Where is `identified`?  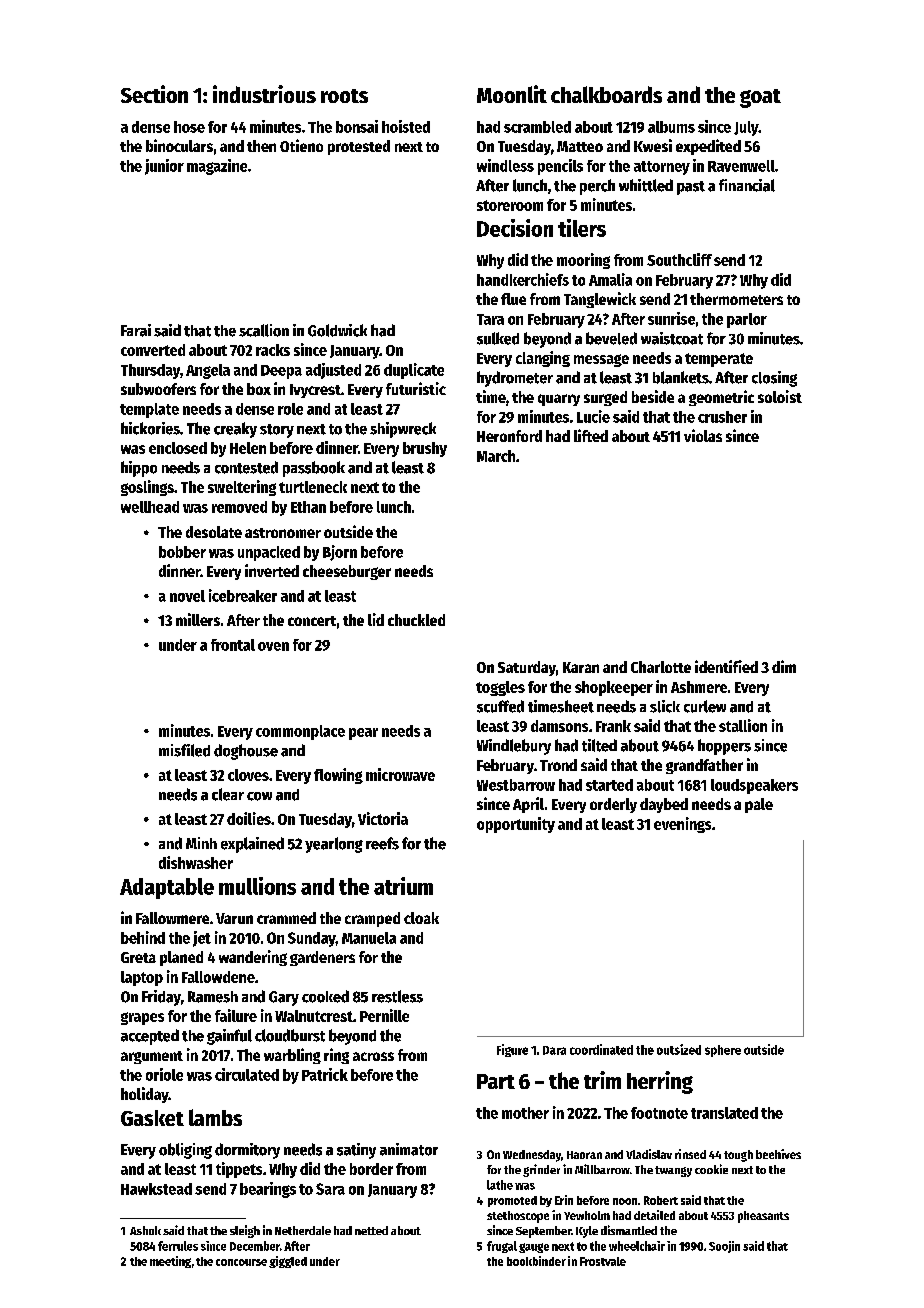 identified is located at coordinates (726, 666).
